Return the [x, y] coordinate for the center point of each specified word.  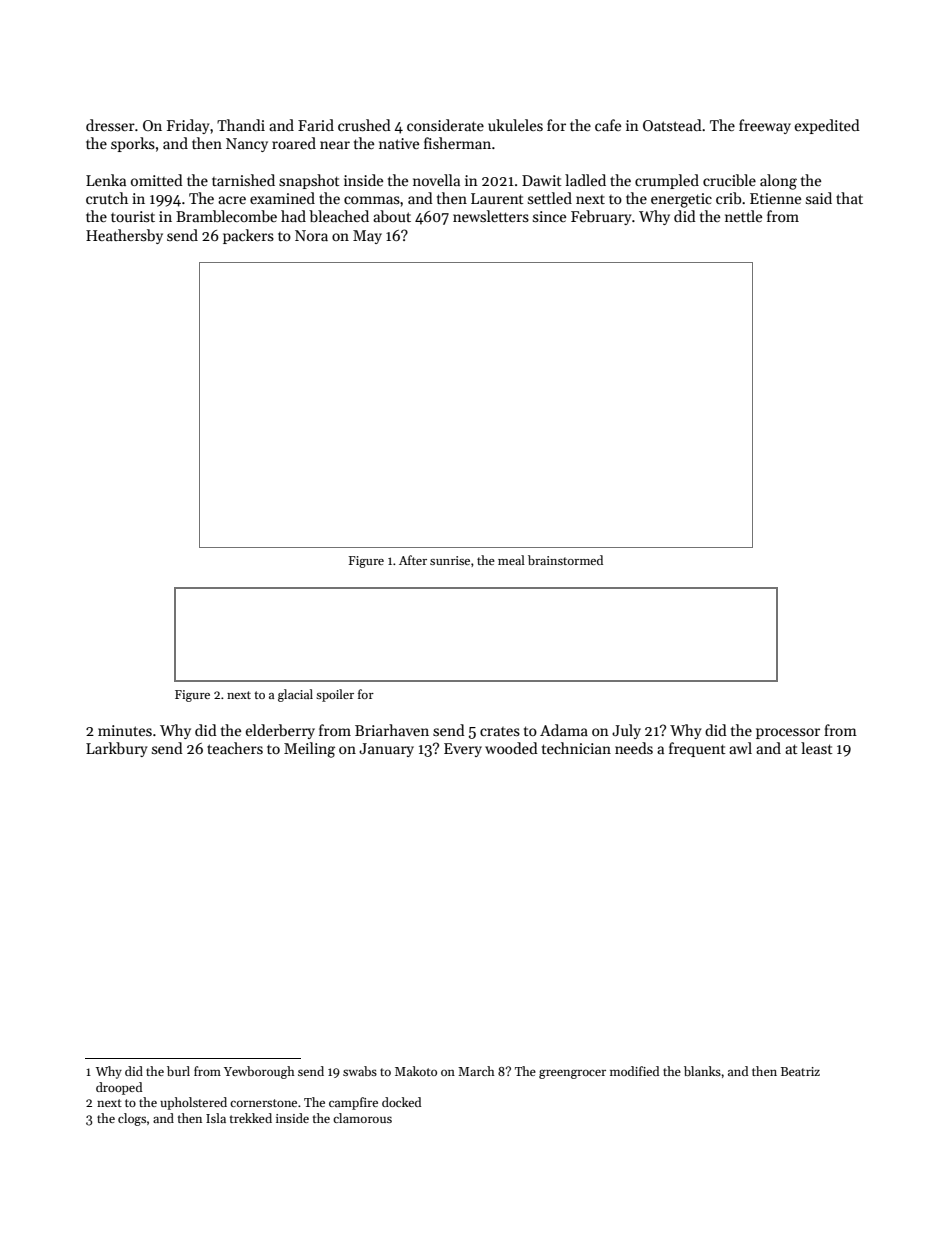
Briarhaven [392, 730]
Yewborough [259, 1072]
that [849, 198]
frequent [697, 749]
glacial [295, 695]
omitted [157, 180]
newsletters [491, 216]
